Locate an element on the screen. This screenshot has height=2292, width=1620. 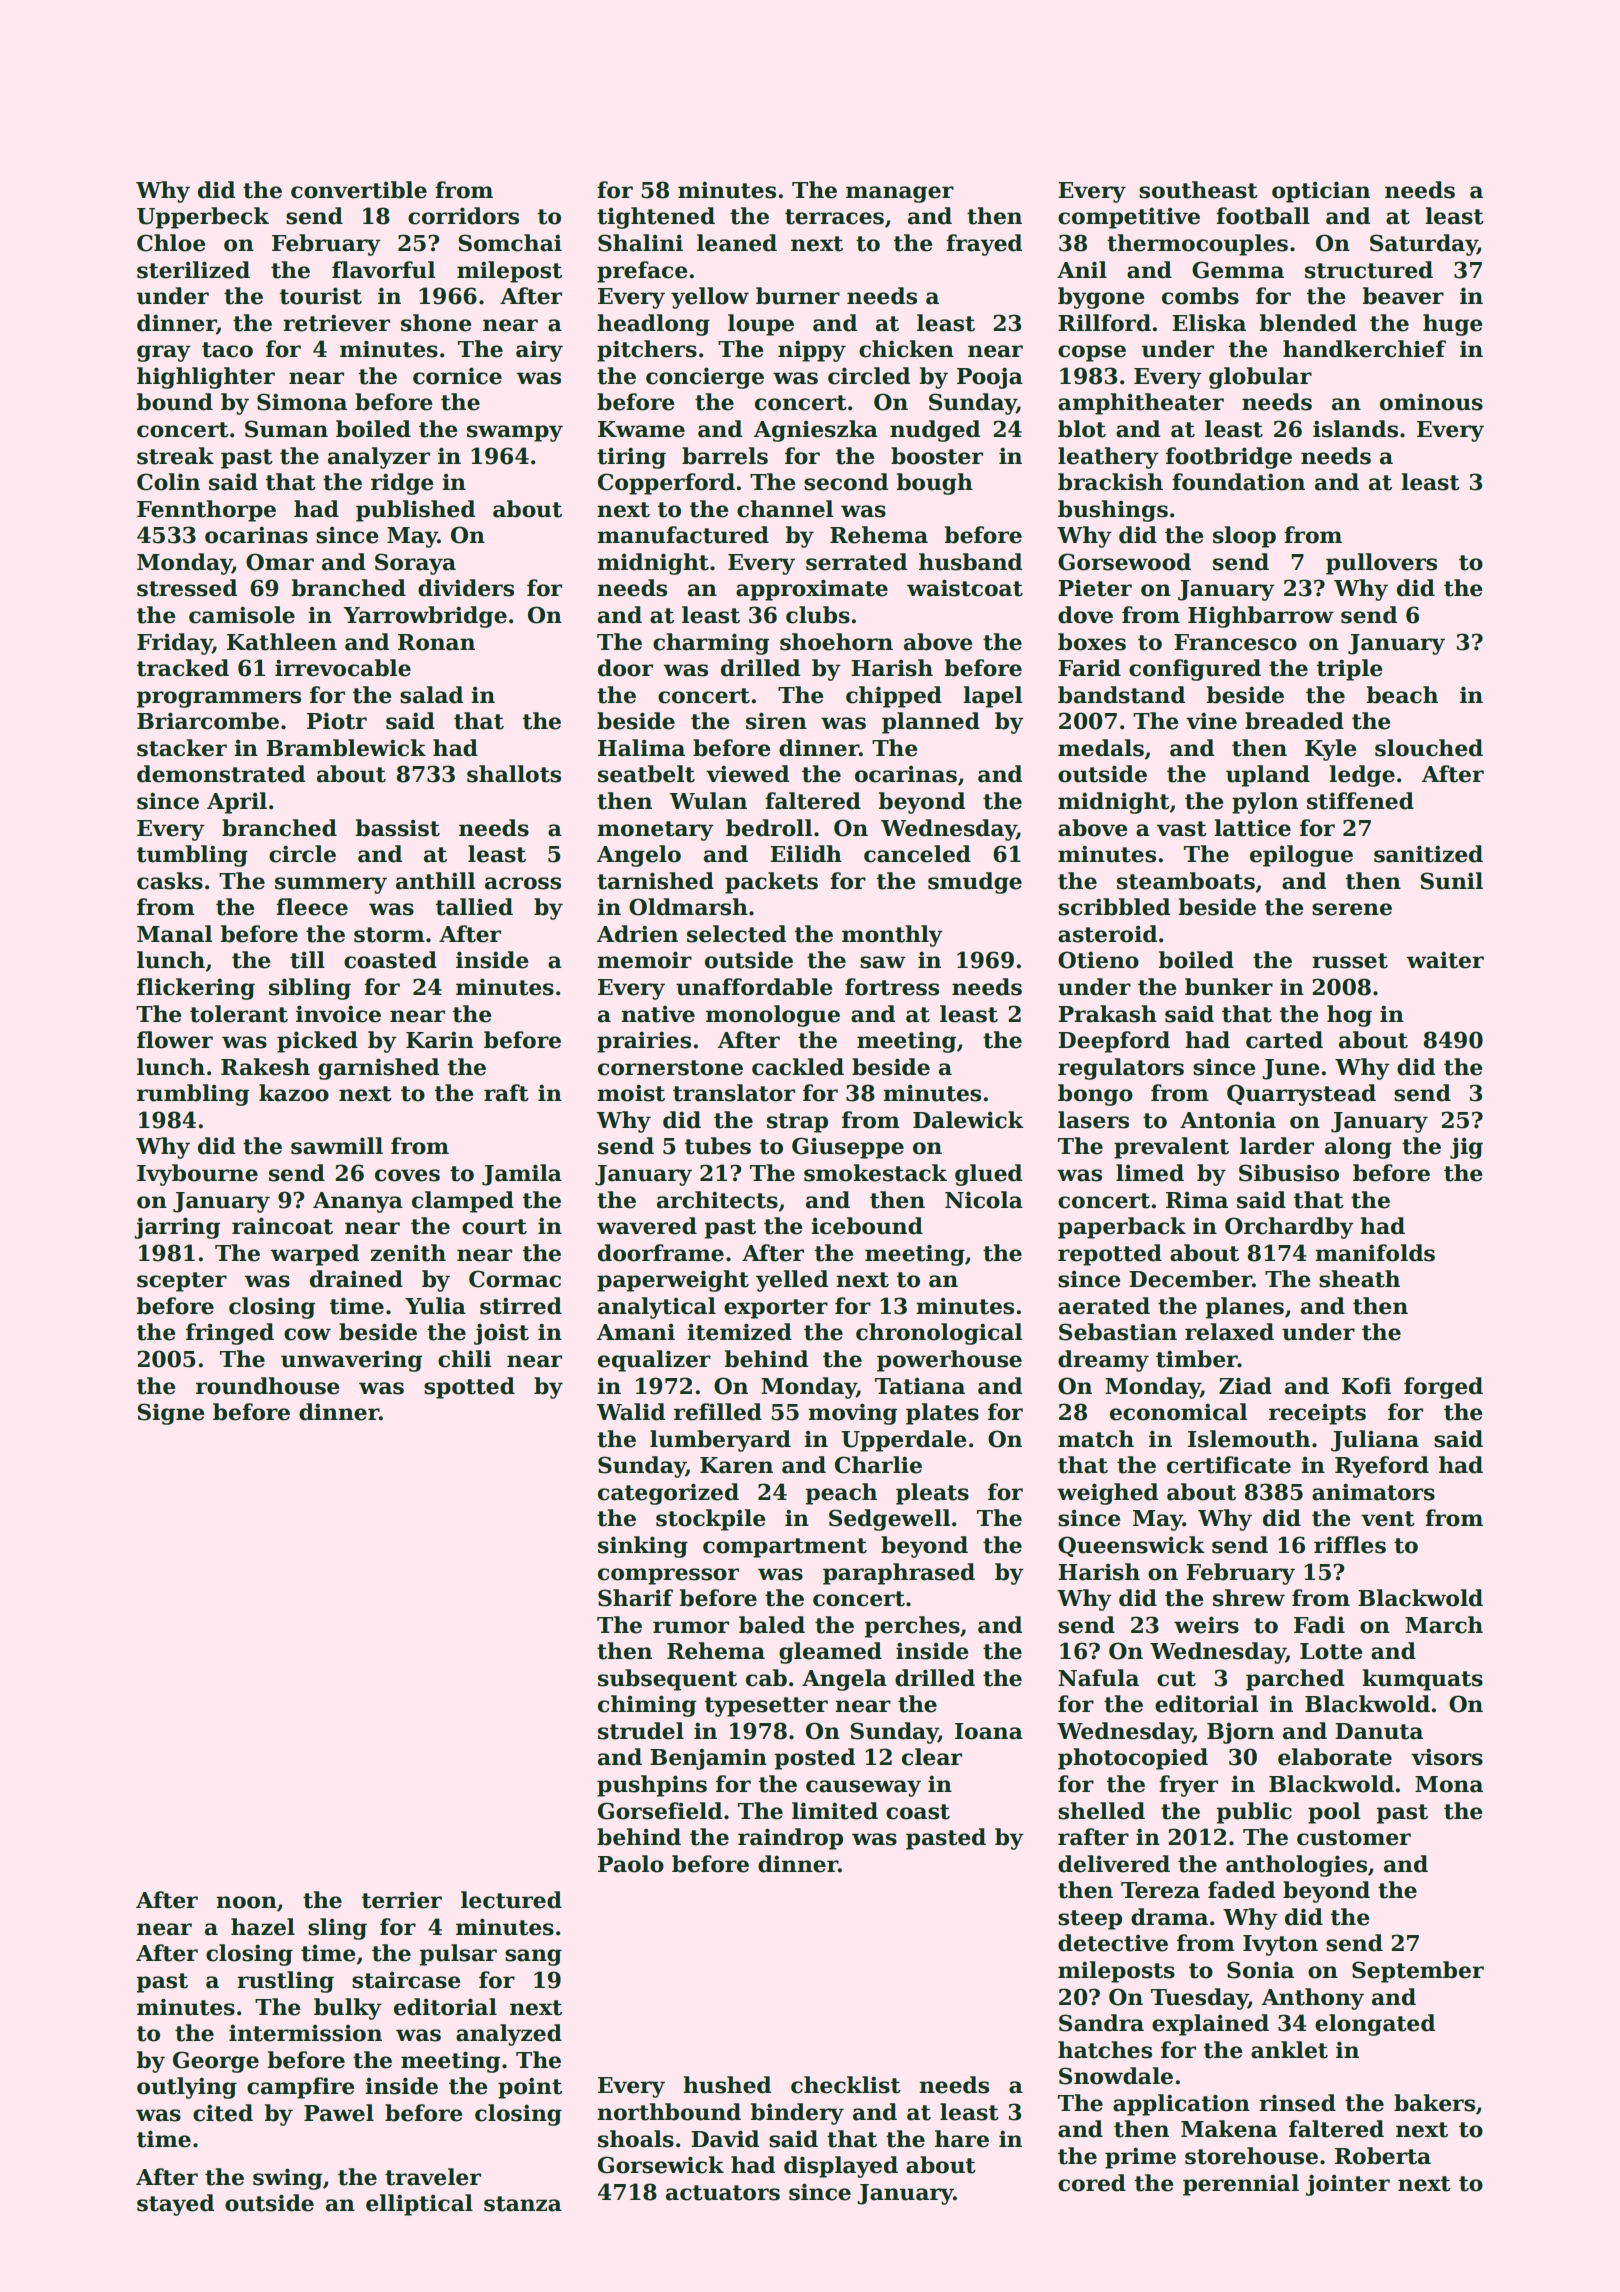
raincoat is located at coordinates (282, 1226).
